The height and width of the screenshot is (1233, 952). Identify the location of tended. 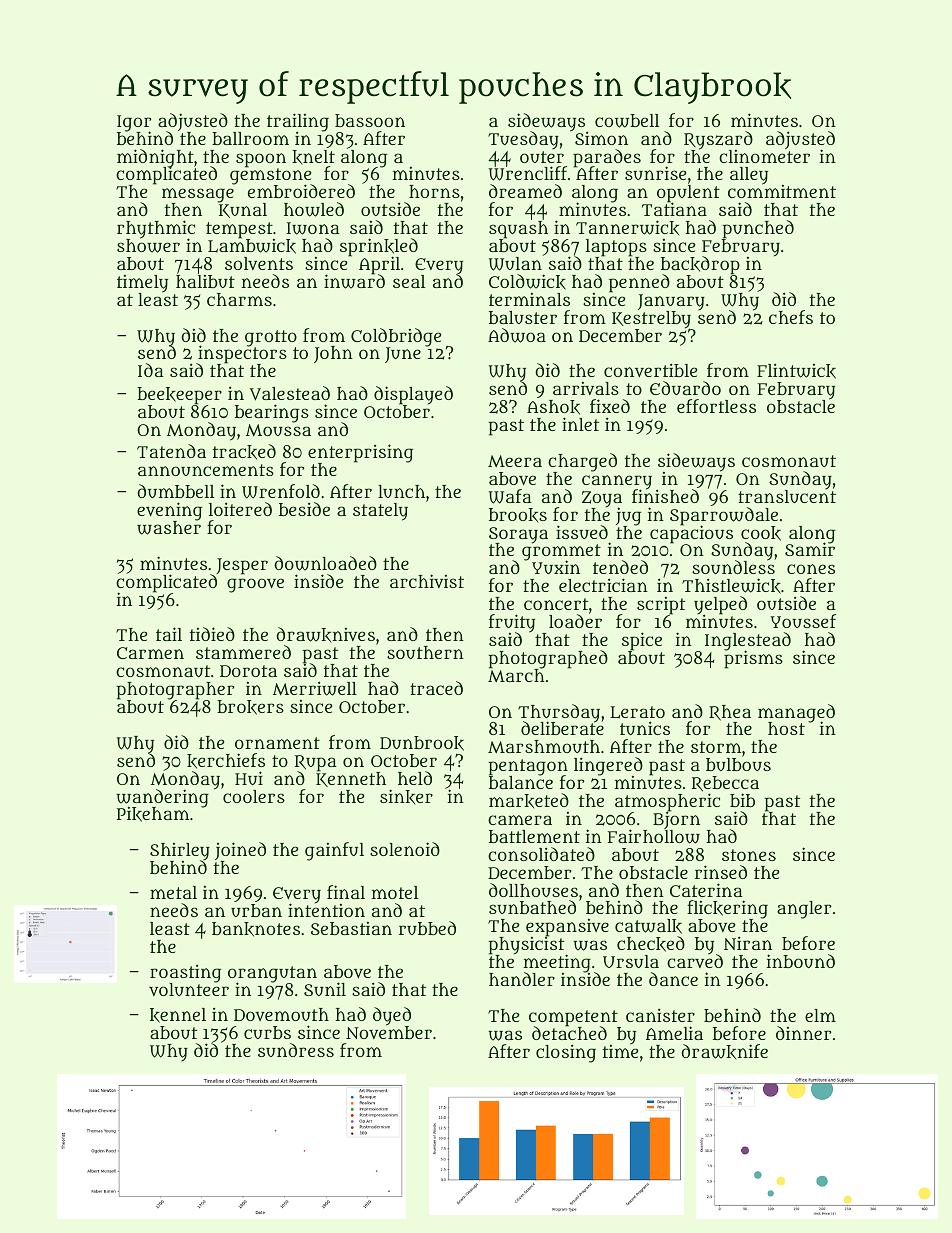
(620, 567).
